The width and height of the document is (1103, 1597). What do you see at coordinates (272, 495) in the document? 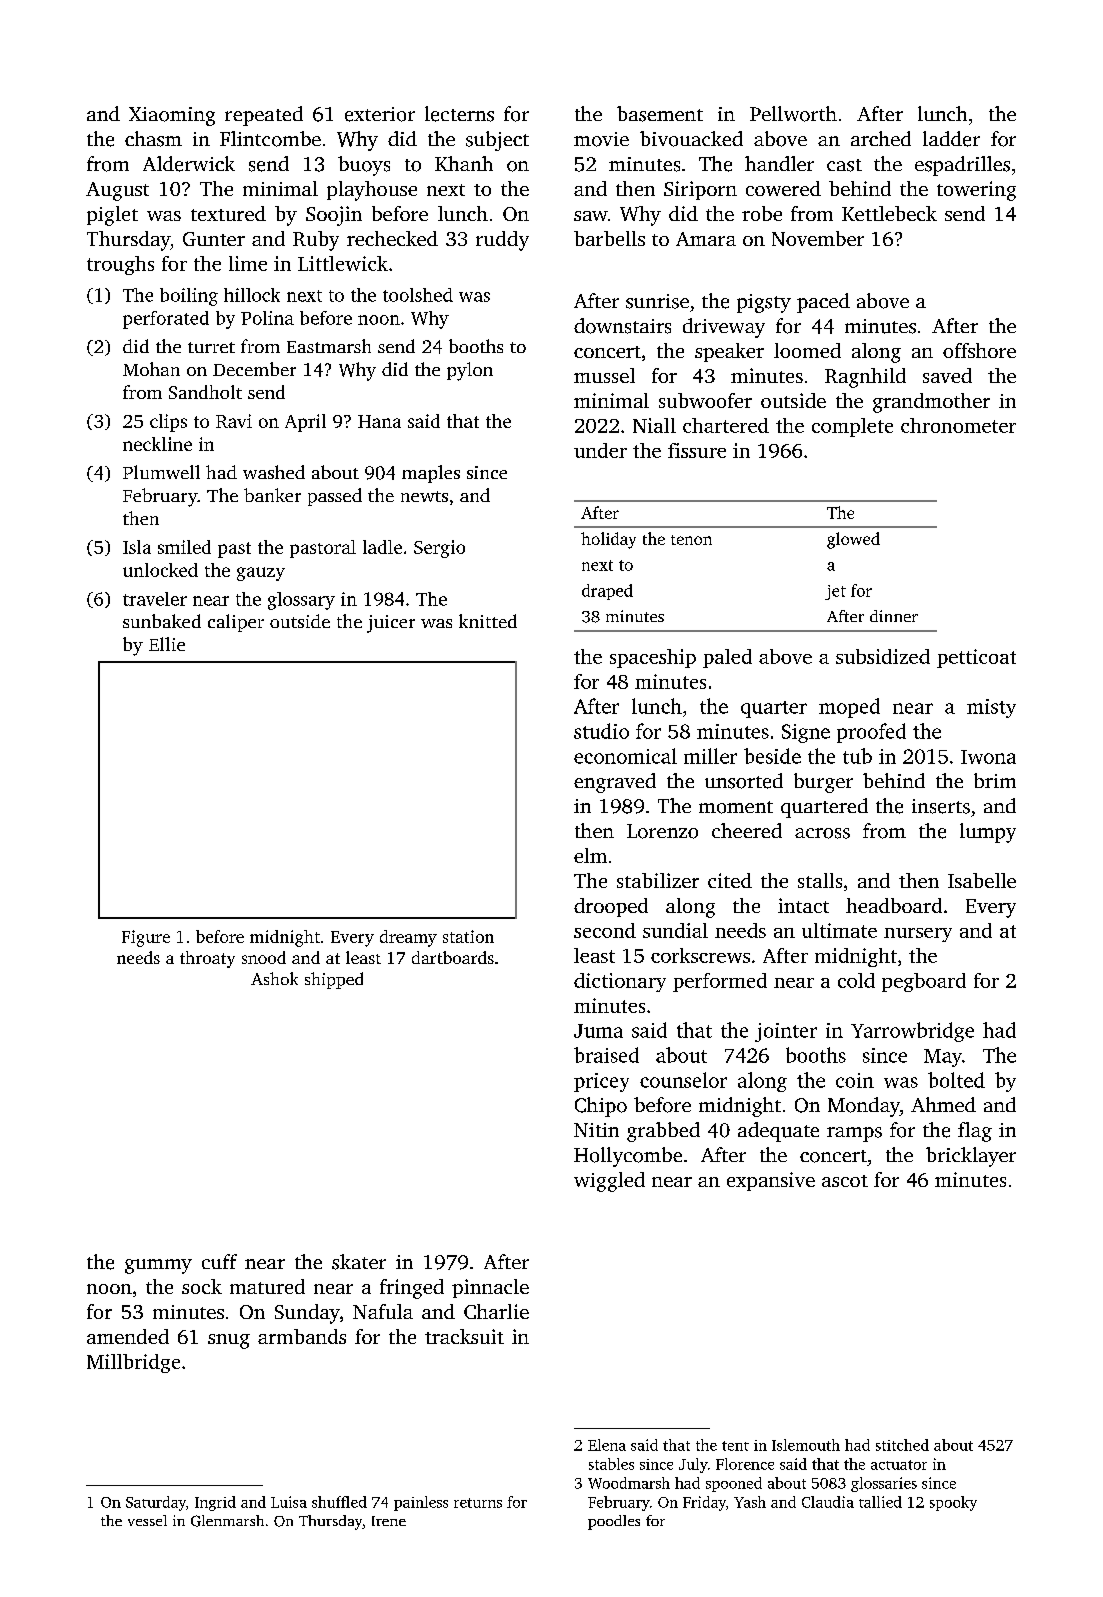
I see `banker` at bounding box center [272, 495].
